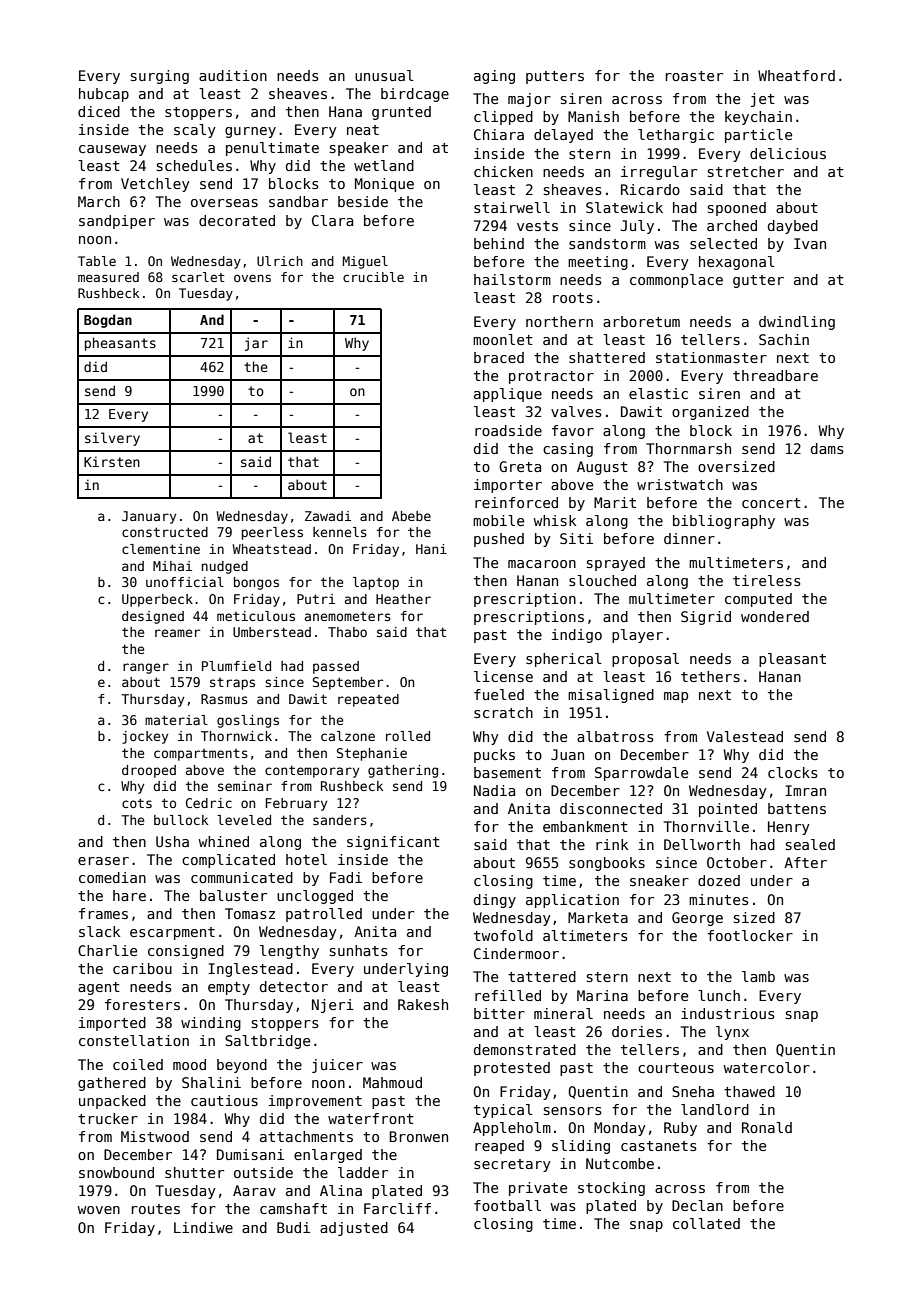 The image size is (924, 1308). I want to click on Abebe, so click(411, 516).
